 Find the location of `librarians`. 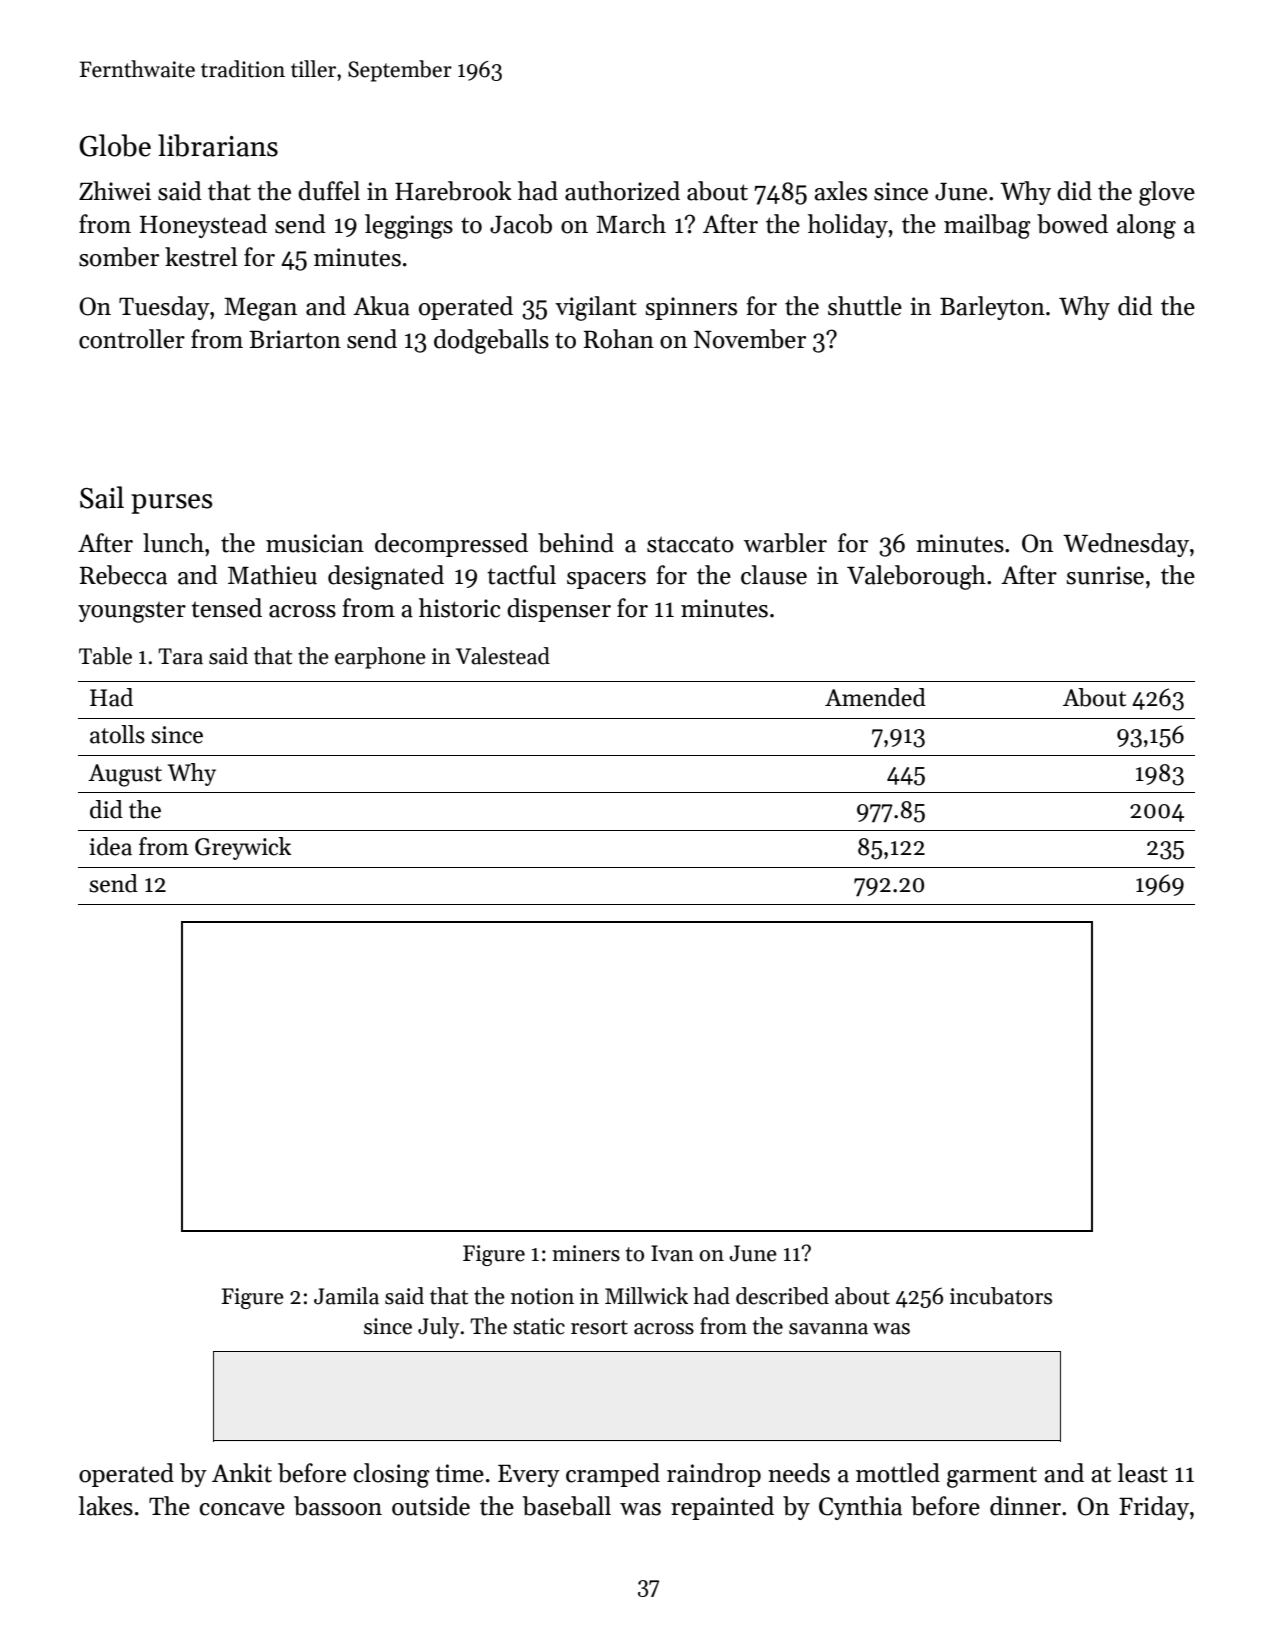

librarians is located at coordinates (218, 145).
